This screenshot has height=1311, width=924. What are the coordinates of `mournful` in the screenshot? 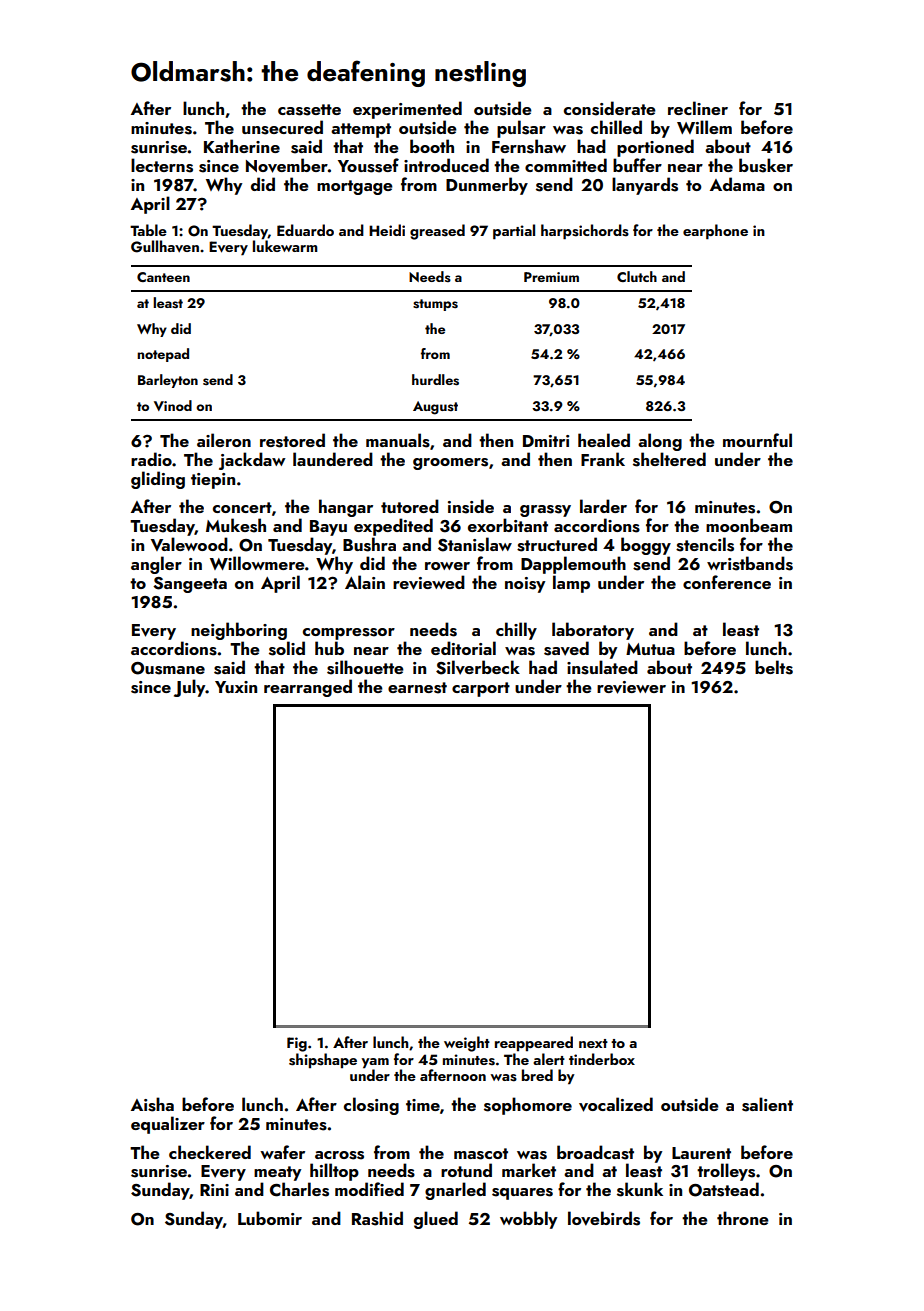 It's located at (757, 440).
